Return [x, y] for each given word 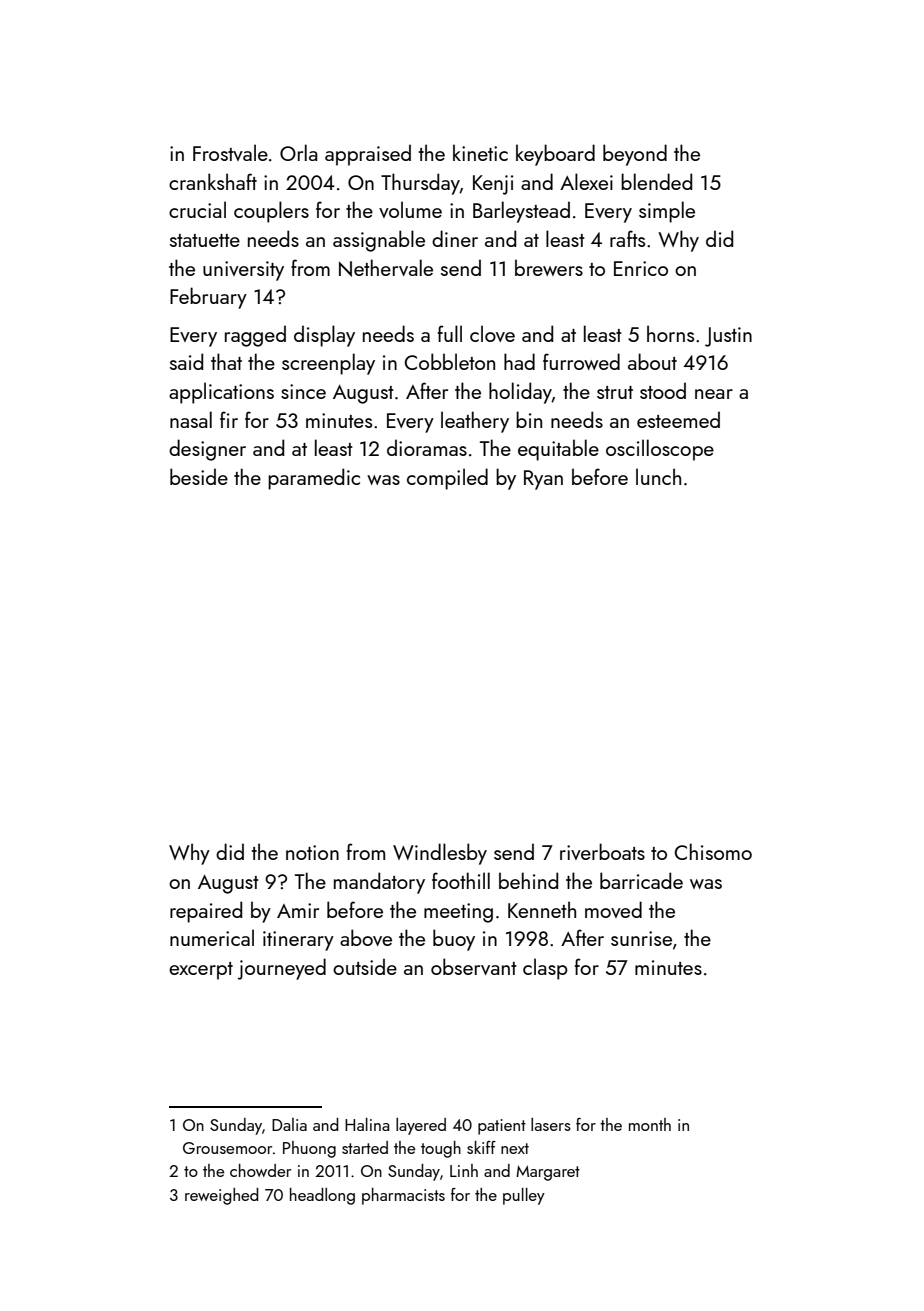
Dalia [289, 1124]
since [303, 391]
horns [670, 333]
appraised [368, 155]
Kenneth [542, 909]
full [450, 333]
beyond [635, 155]
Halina [367, 1124]
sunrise [641, 938]
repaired [206, 912]
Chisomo [713, 851]
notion [312, 852]
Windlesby [440, 854]
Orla [298, 152]
